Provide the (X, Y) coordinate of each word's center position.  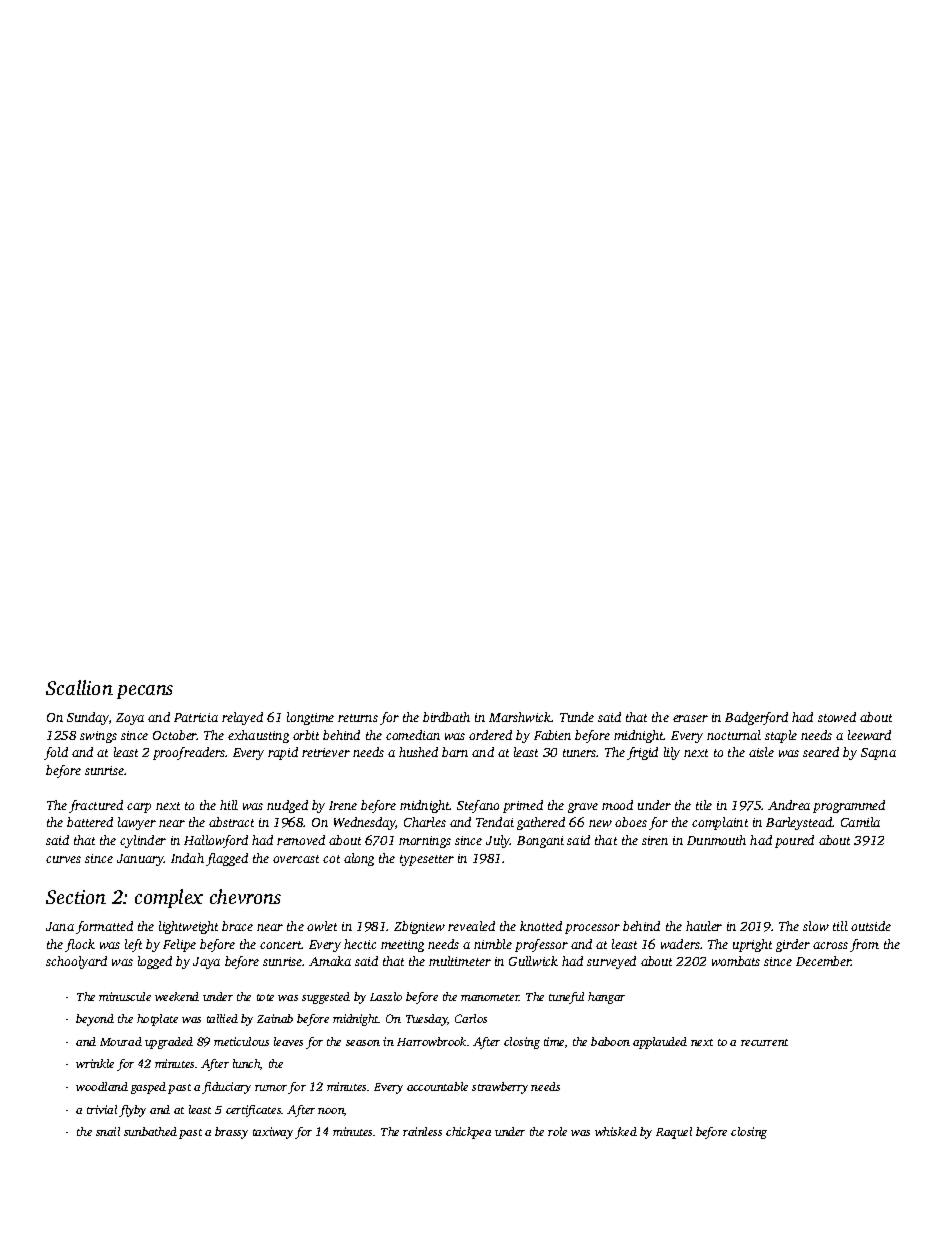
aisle (761, 752)
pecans (145, 692)
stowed (837, 717)
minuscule (125, 996)
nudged (287, 806)
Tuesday (427, 1020)
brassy (231, 1133)
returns (358, 718)
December (824, 961)
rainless (422, 1131)
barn (455, 752)
